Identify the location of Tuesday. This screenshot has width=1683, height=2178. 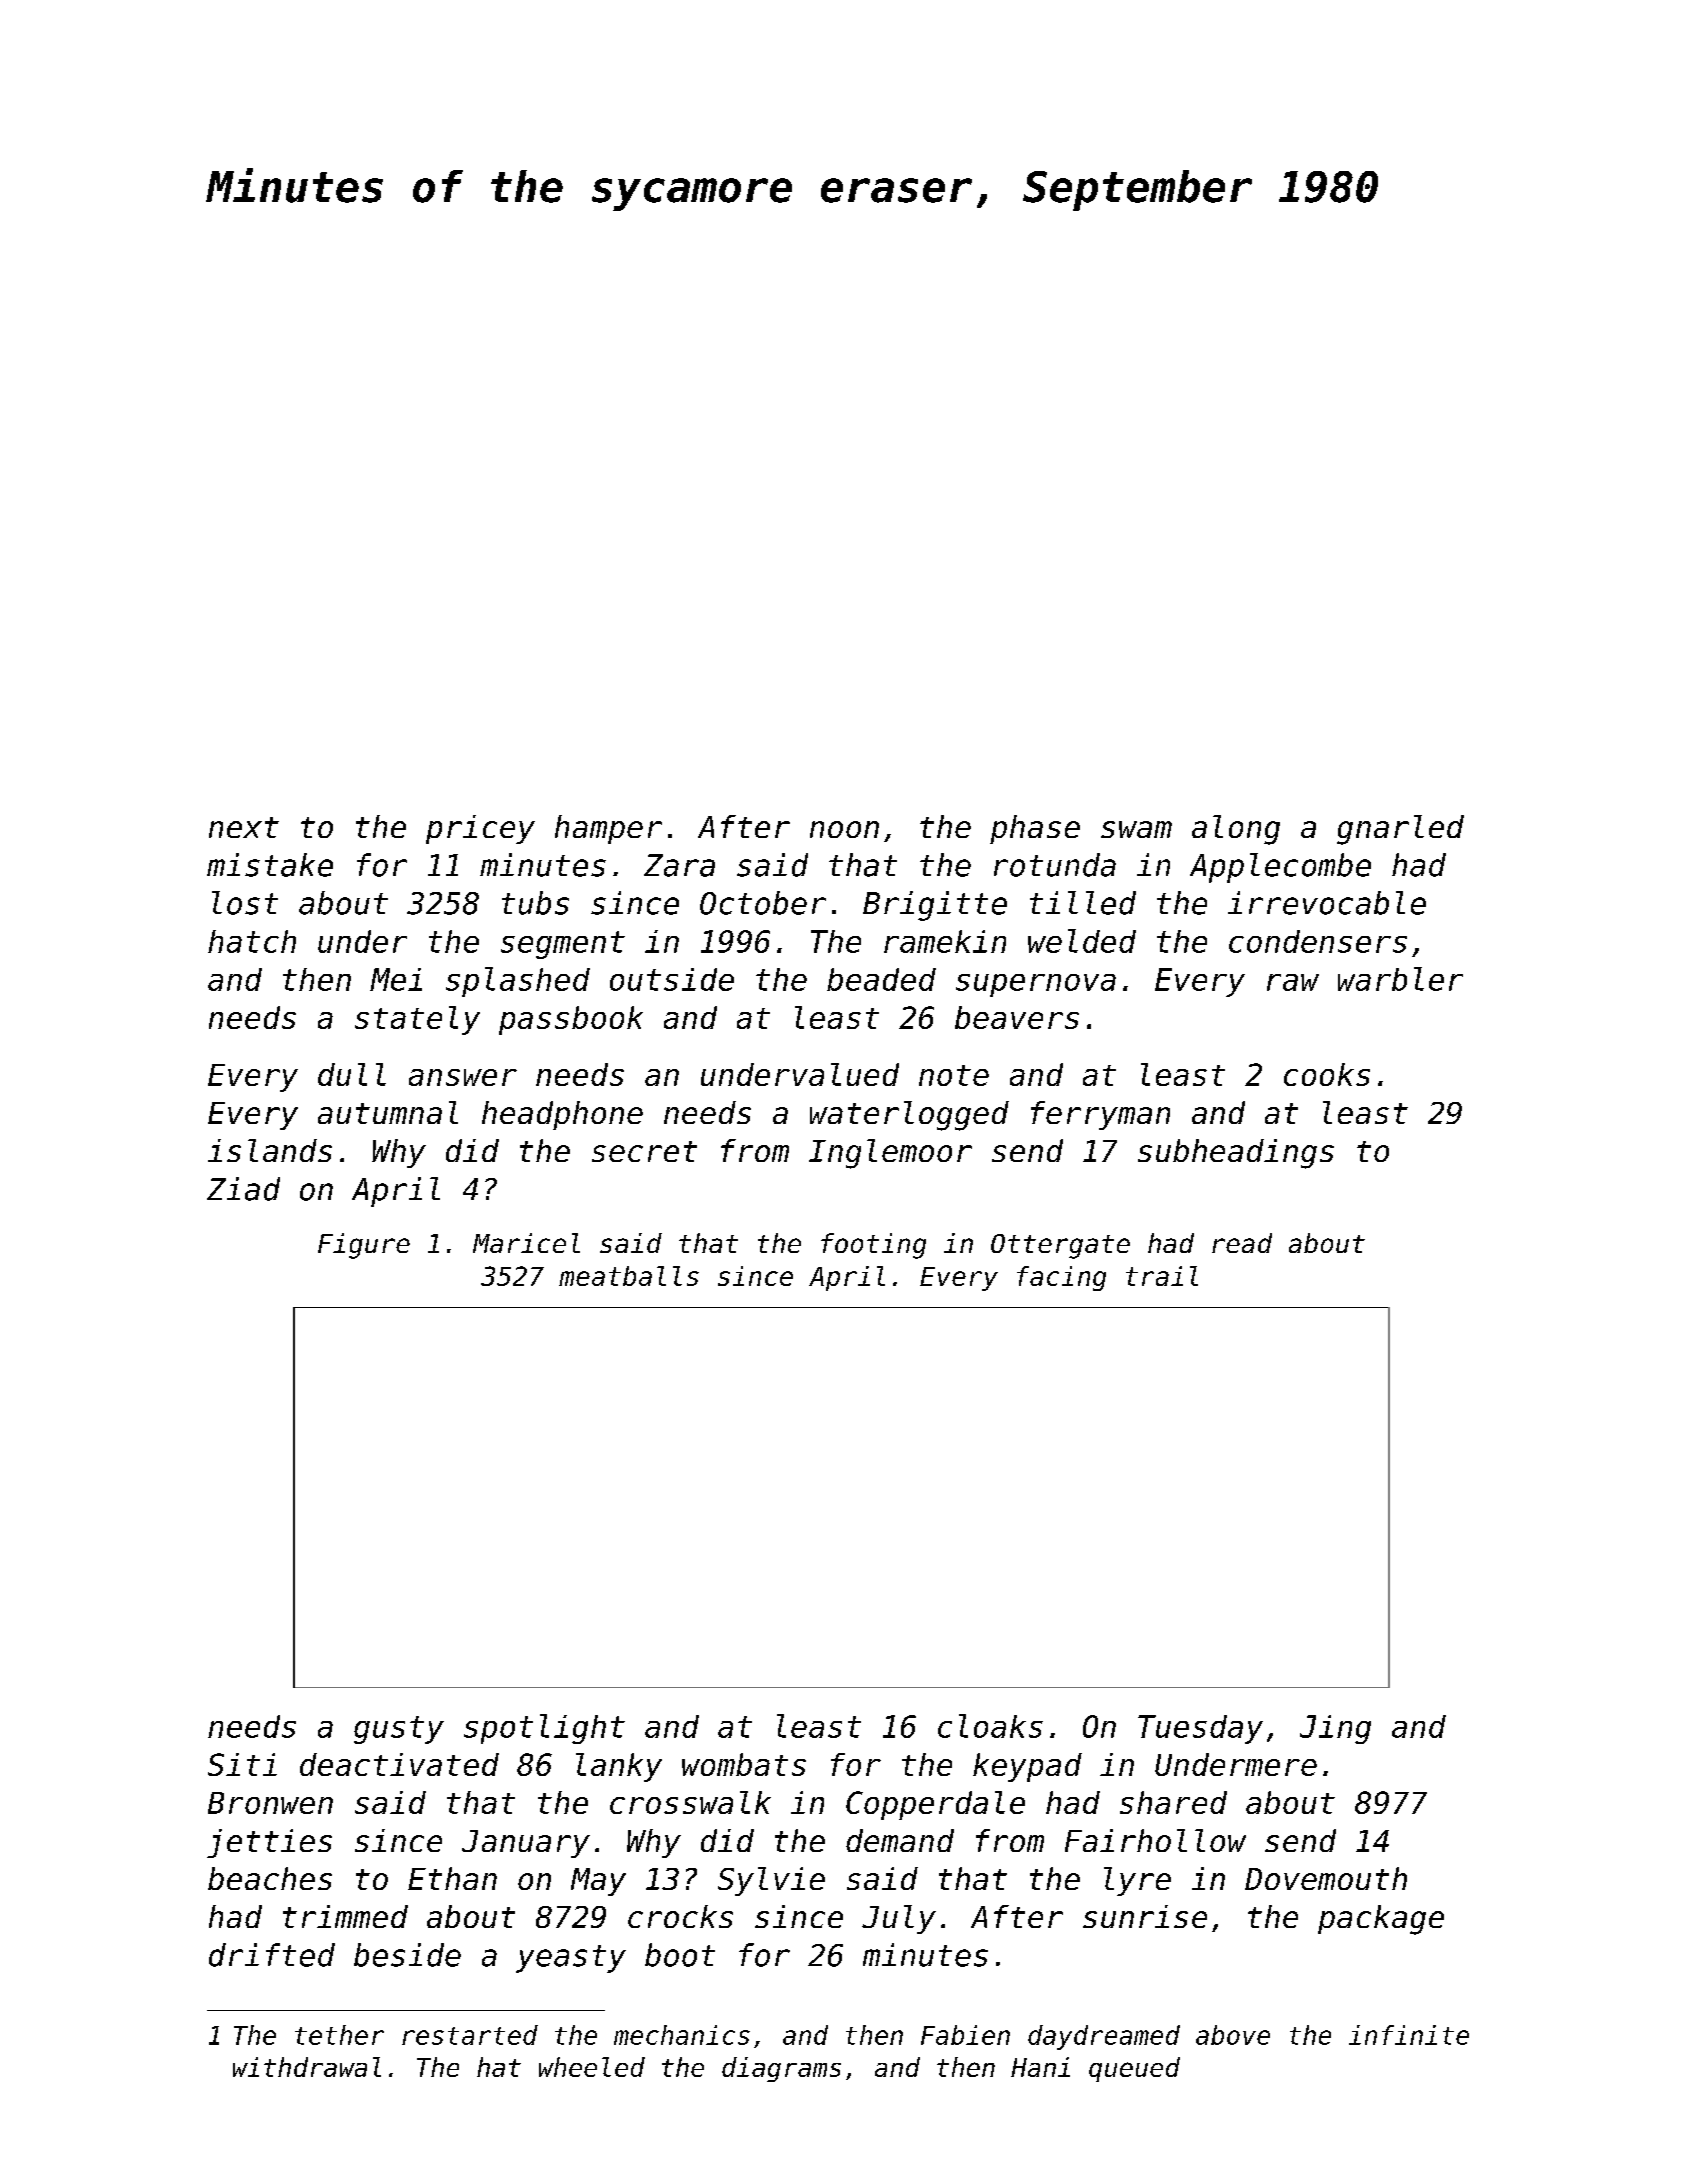
(1200, 1729).
